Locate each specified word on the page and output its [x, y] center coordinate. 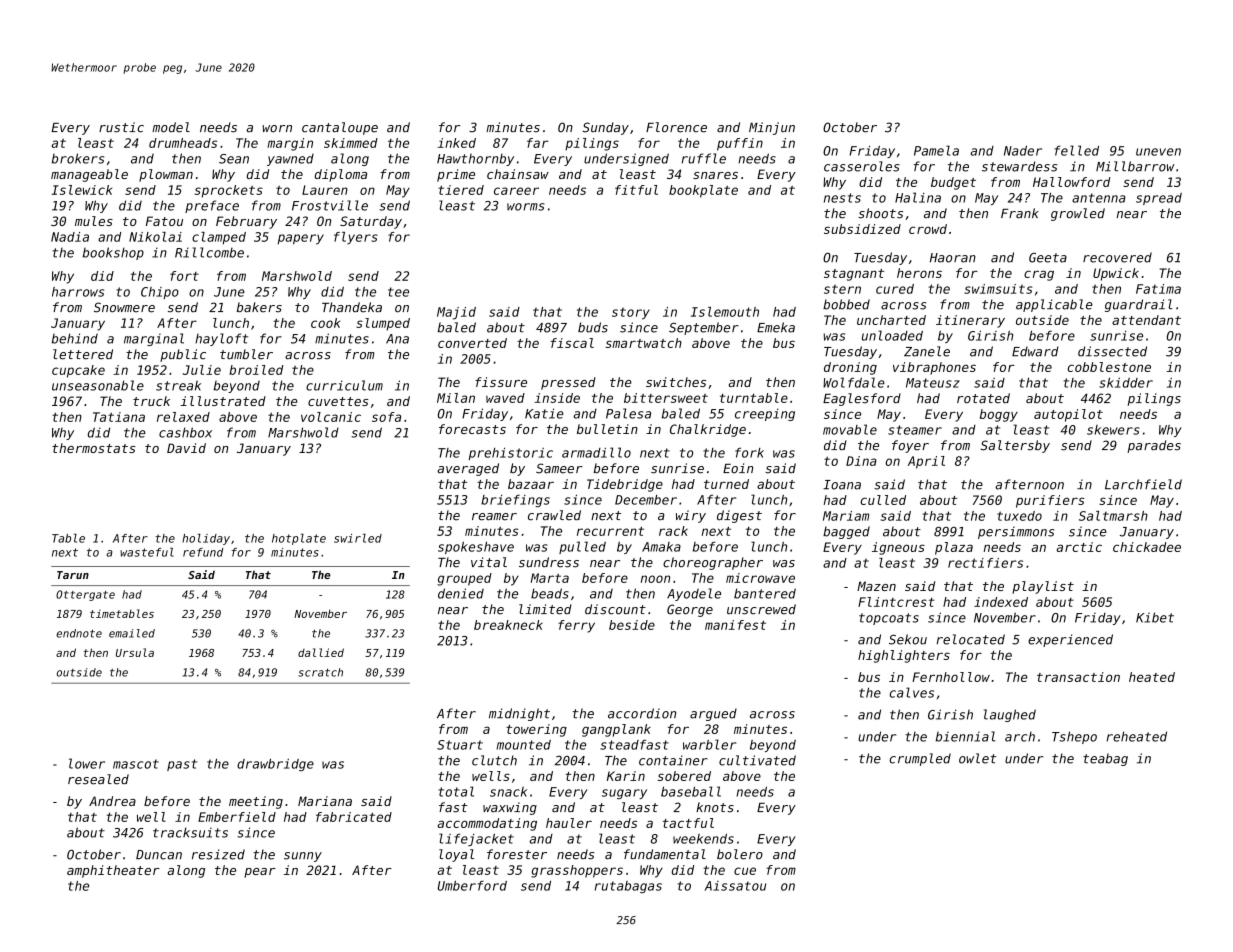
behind [75, 338]
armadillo [596, 452]
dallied [321, 652]
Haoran [953, 258]
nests [842, 198]
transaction [1078, 677]
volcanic [331, 417]
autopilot [1068, 415]
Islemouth [725, 312]
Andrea [112, 801]
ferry [576, 626]
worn [277, 129]
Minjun [772, 128]
